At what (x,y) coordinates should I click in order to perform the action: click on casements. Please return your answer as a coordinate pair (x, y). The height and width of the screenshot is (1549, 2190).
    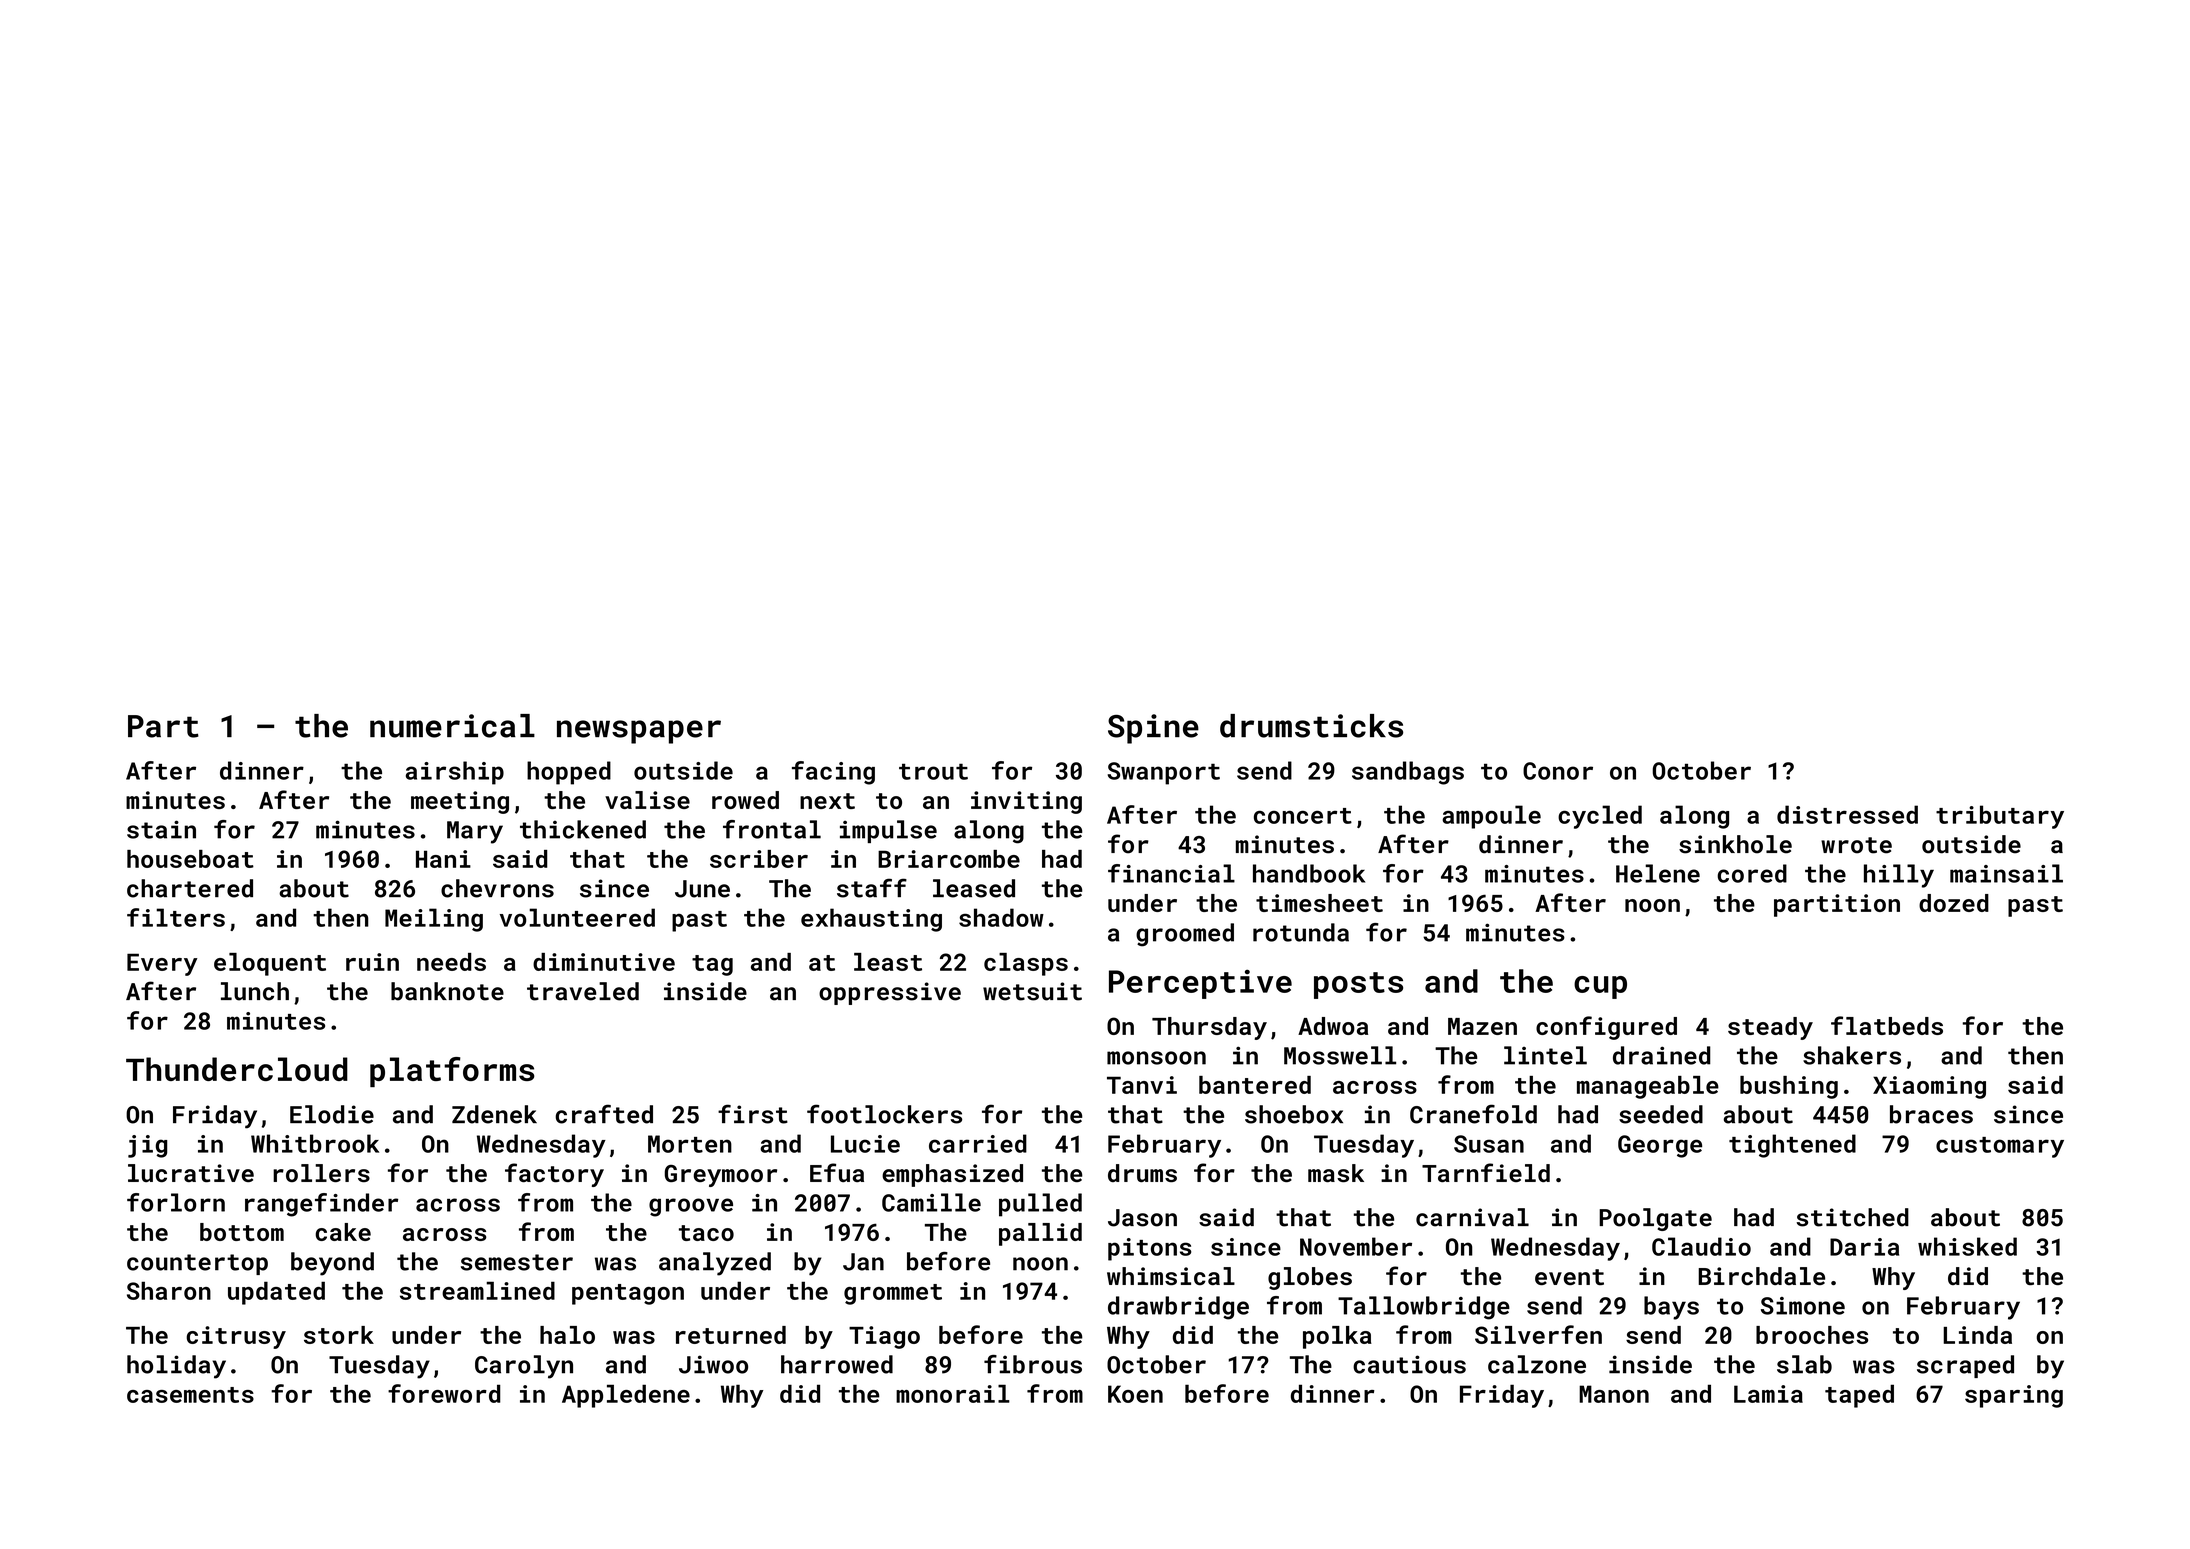
    Looking at the image, I should click on (190, 1395).
